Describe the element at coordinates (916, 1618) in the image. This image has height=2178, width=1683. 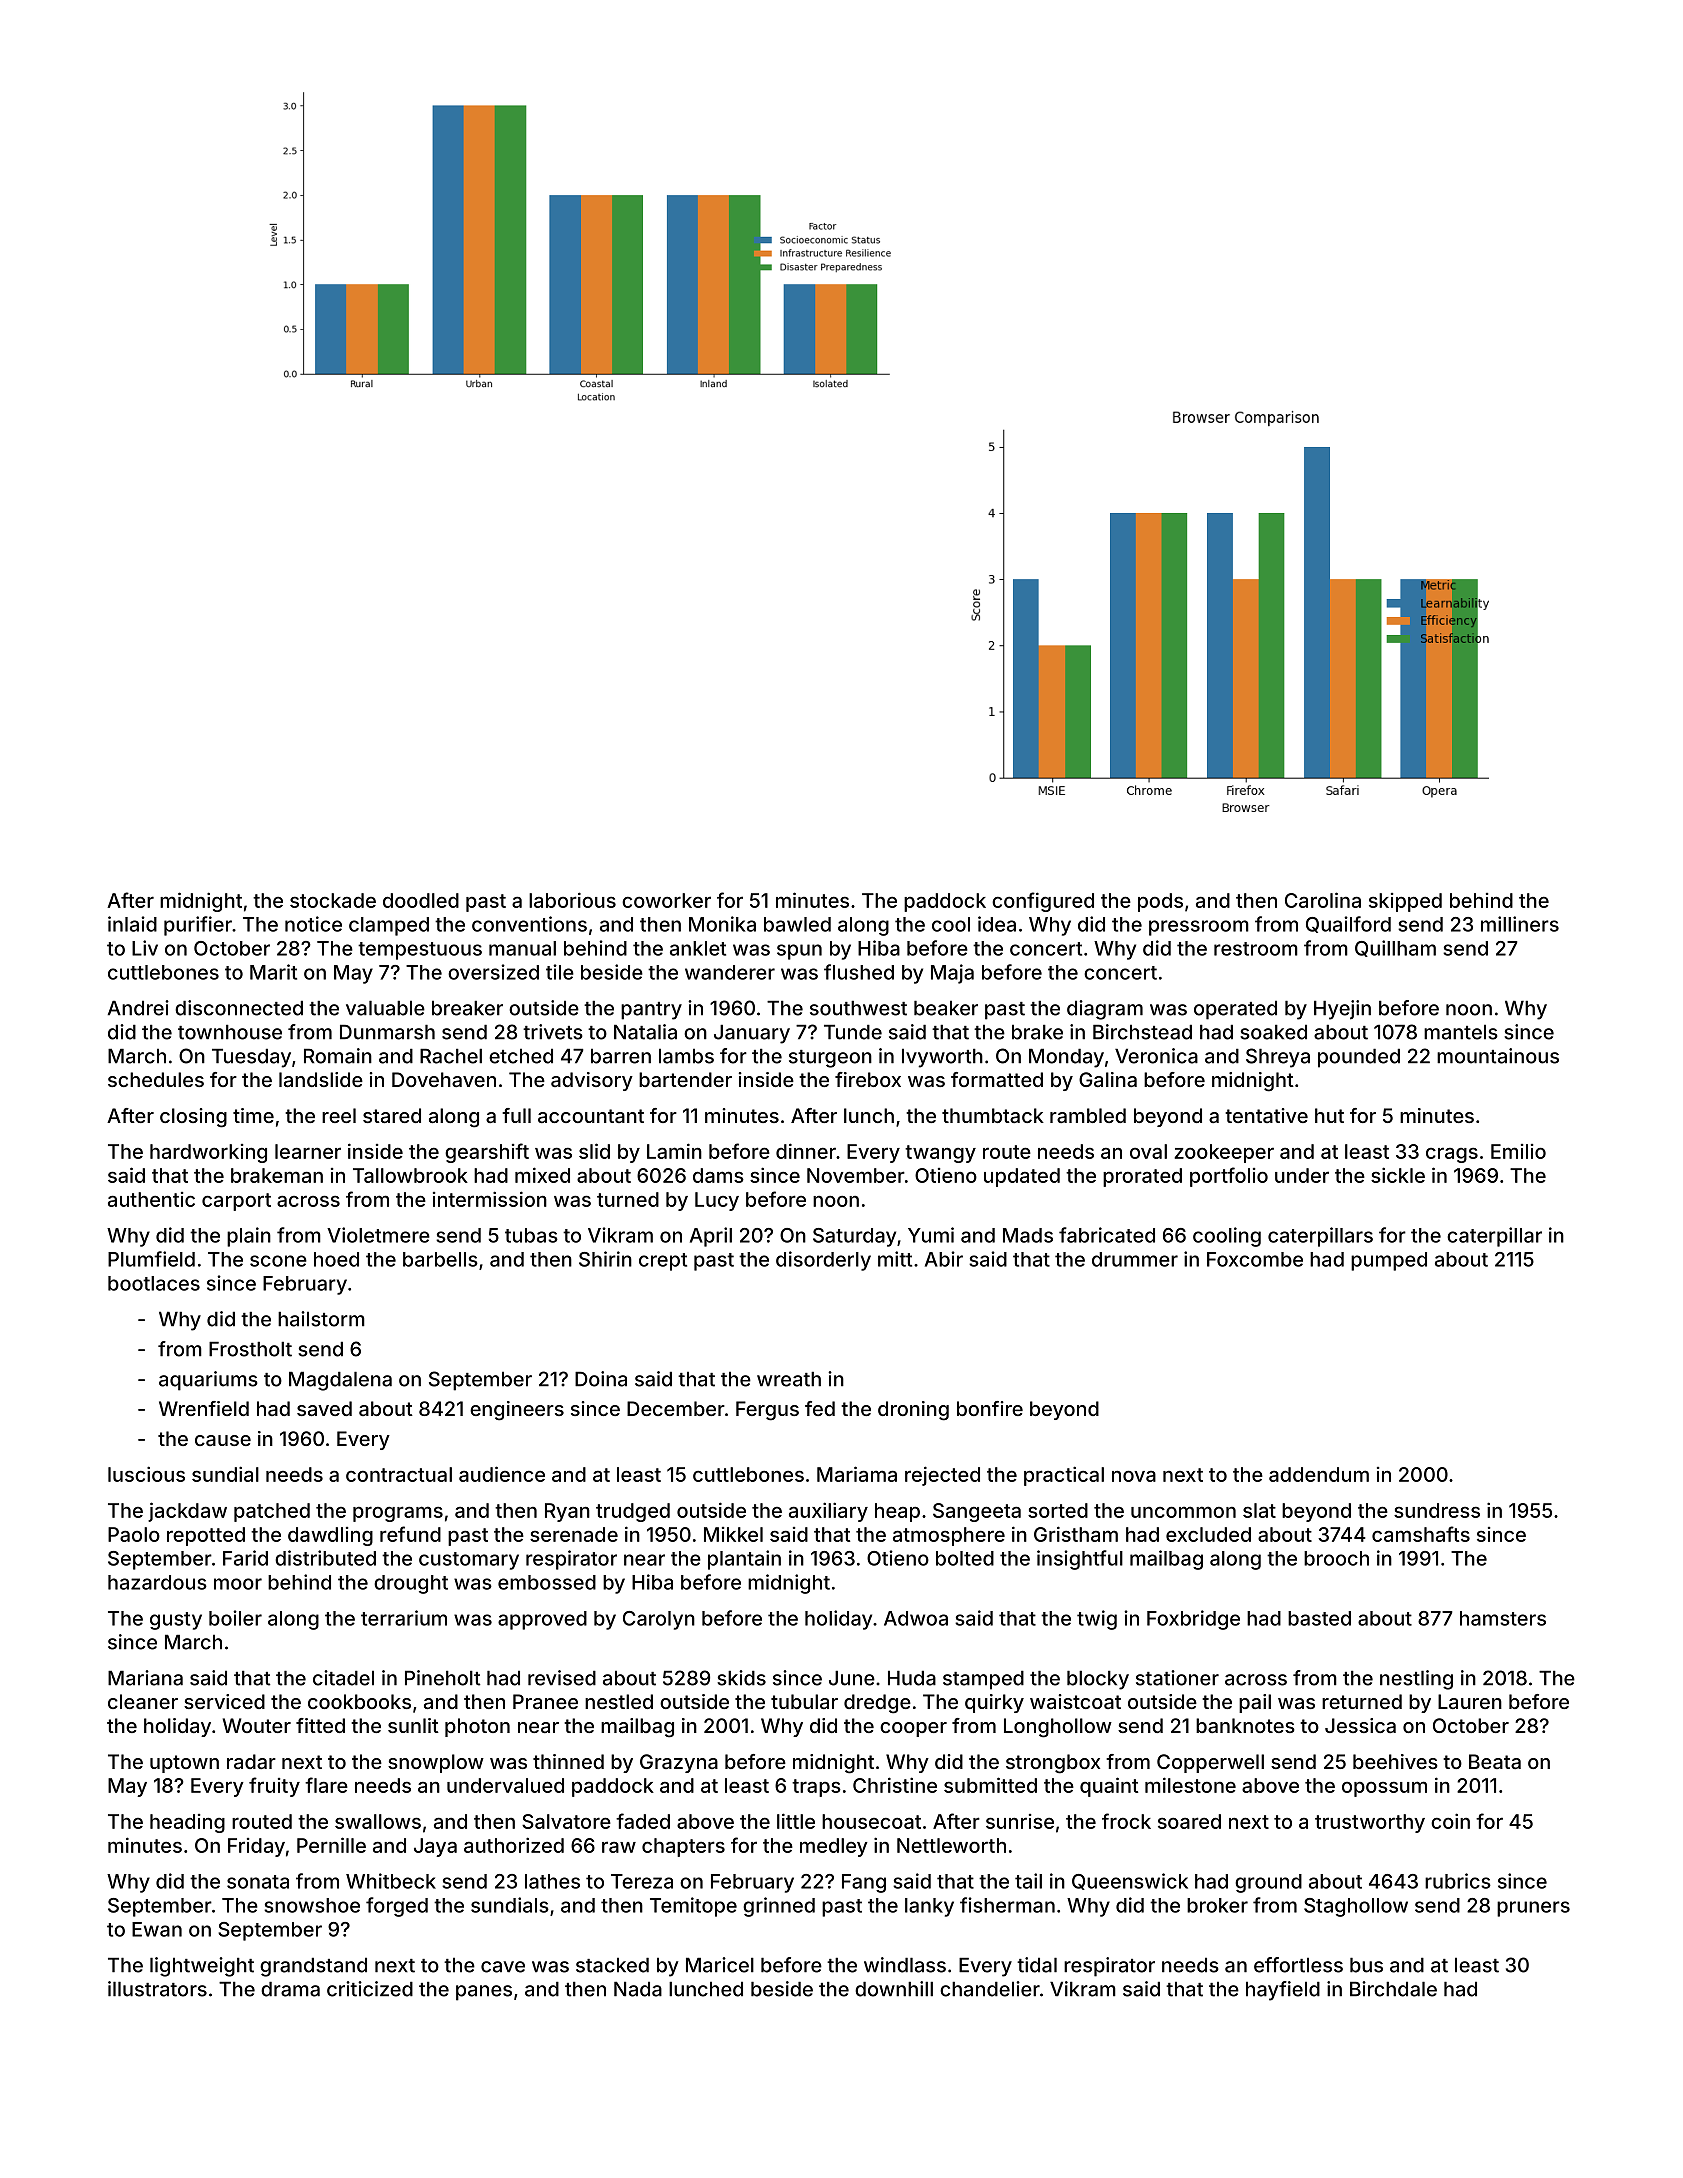
I see `Adwoa` at that location.
